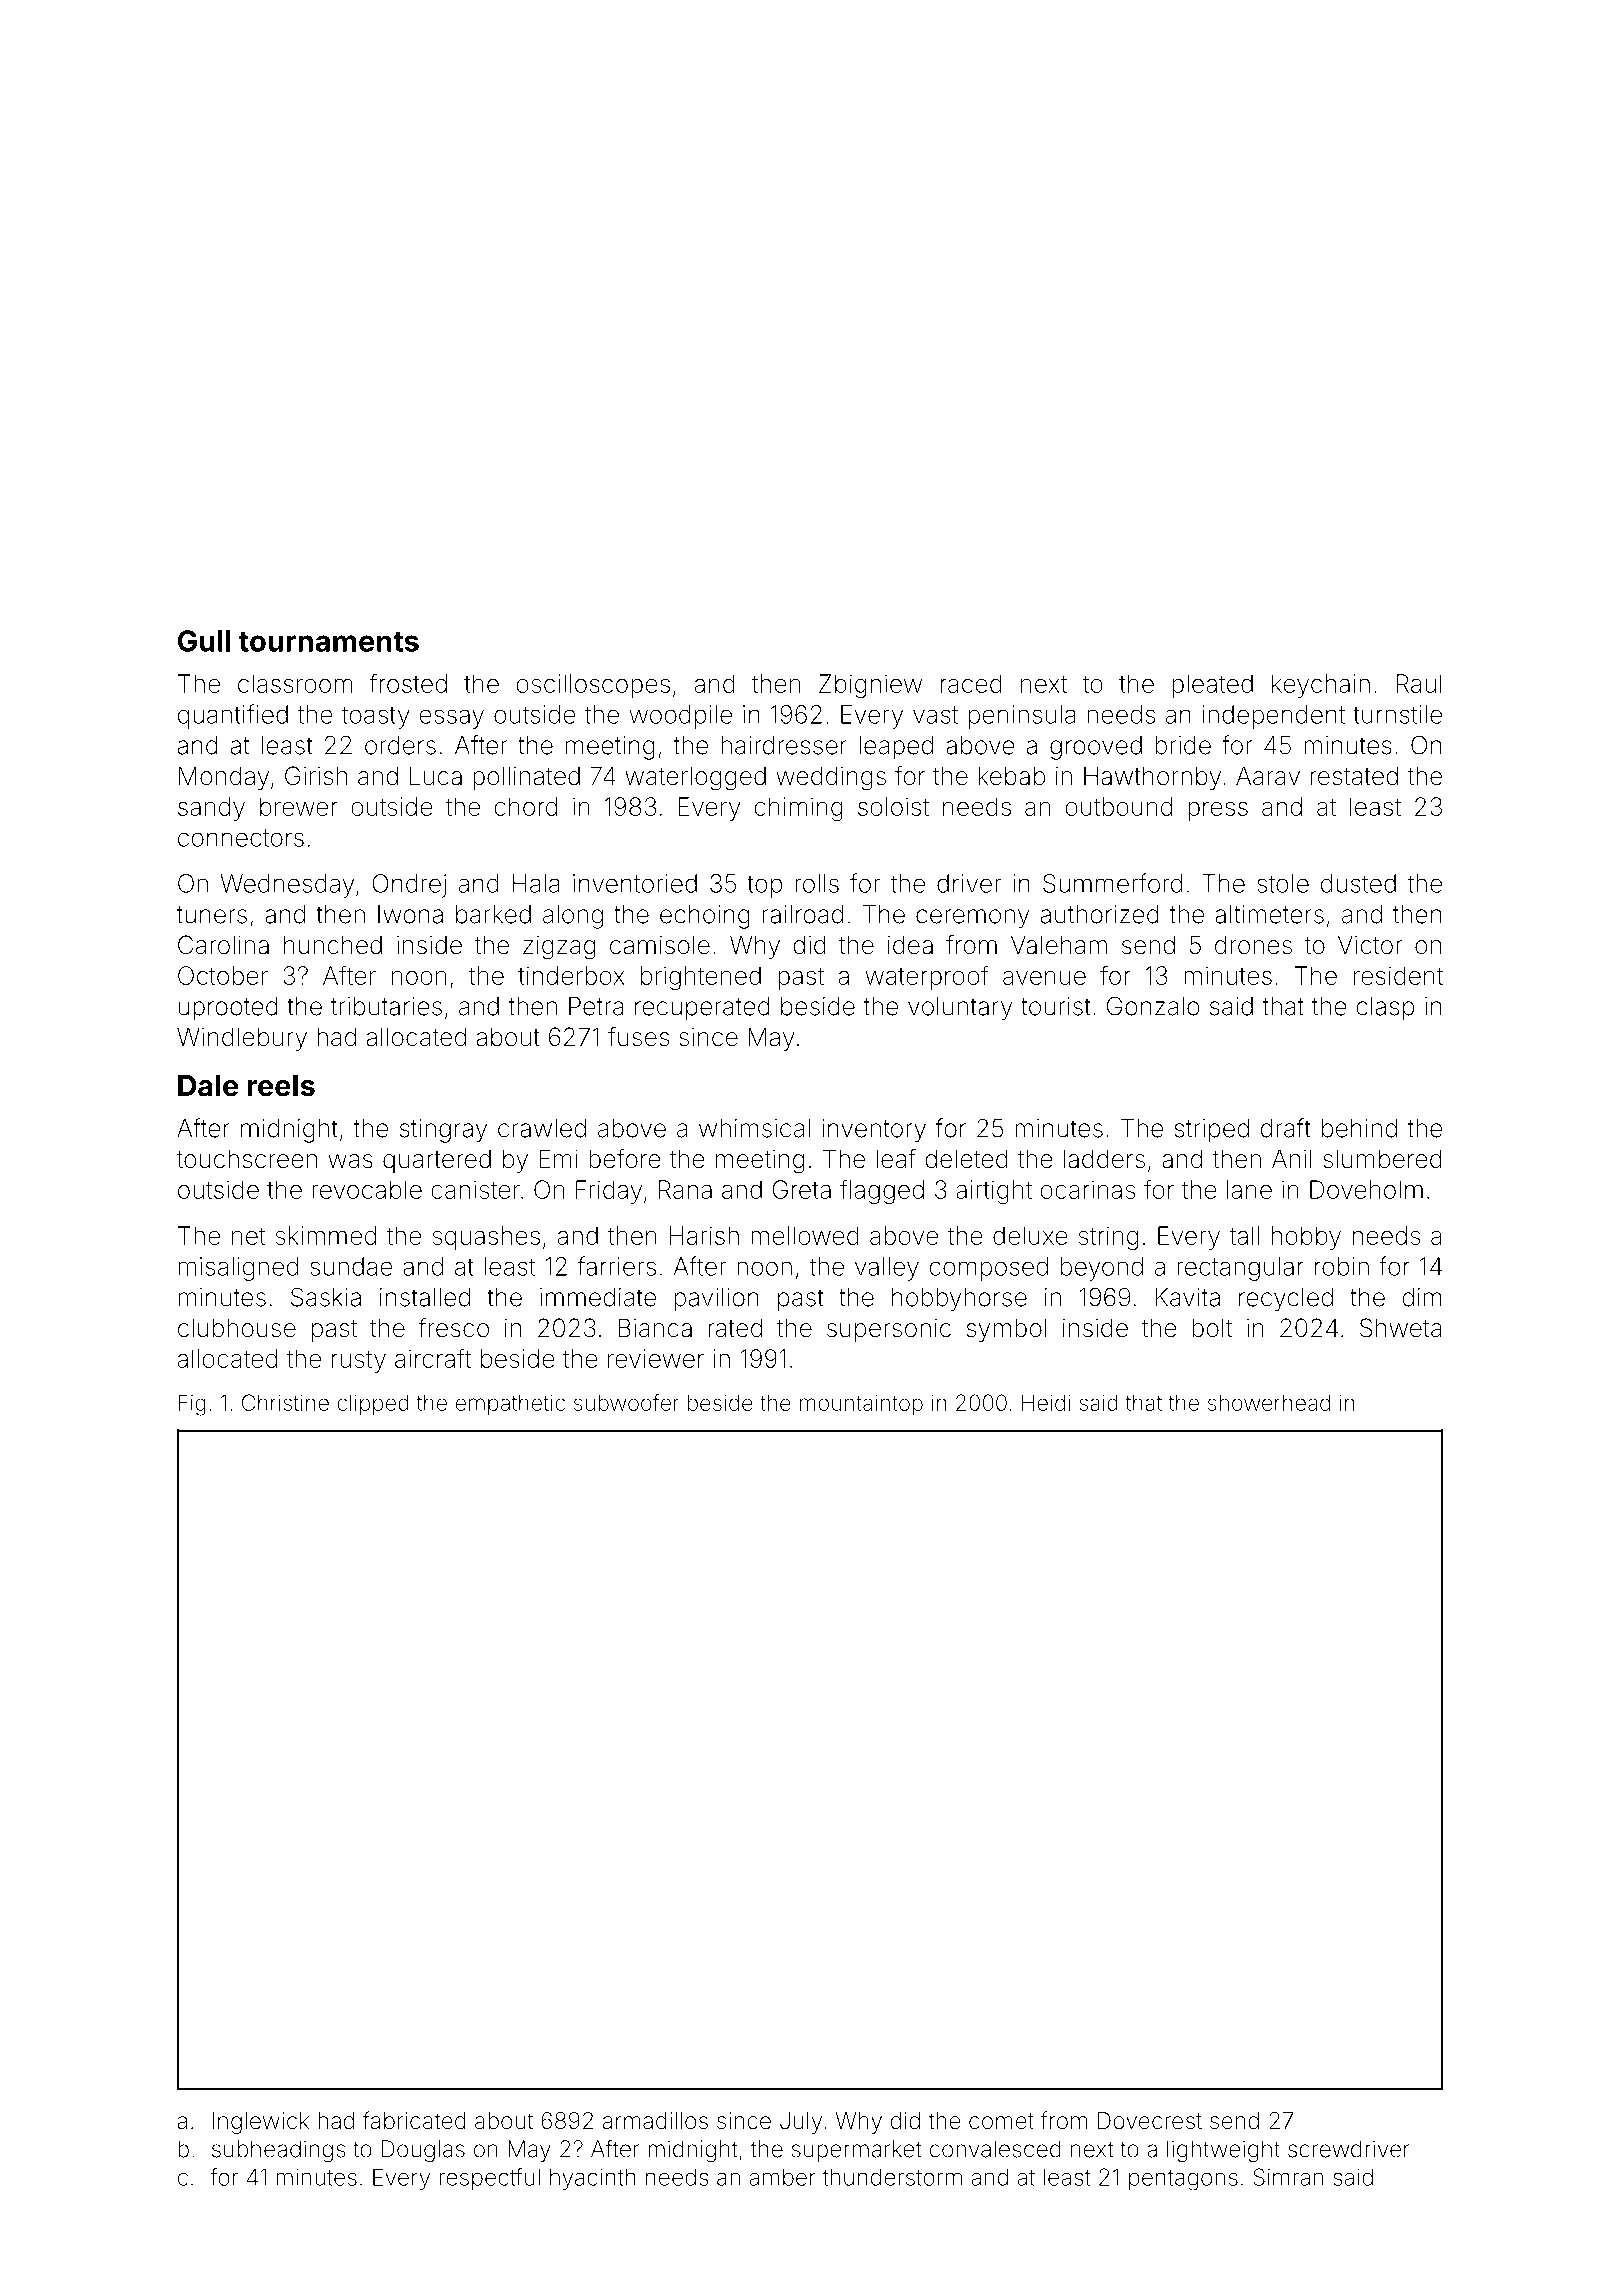 This screenshot has height=2292, width=1620. I want to click on aircraft, so click(433, 1358).
